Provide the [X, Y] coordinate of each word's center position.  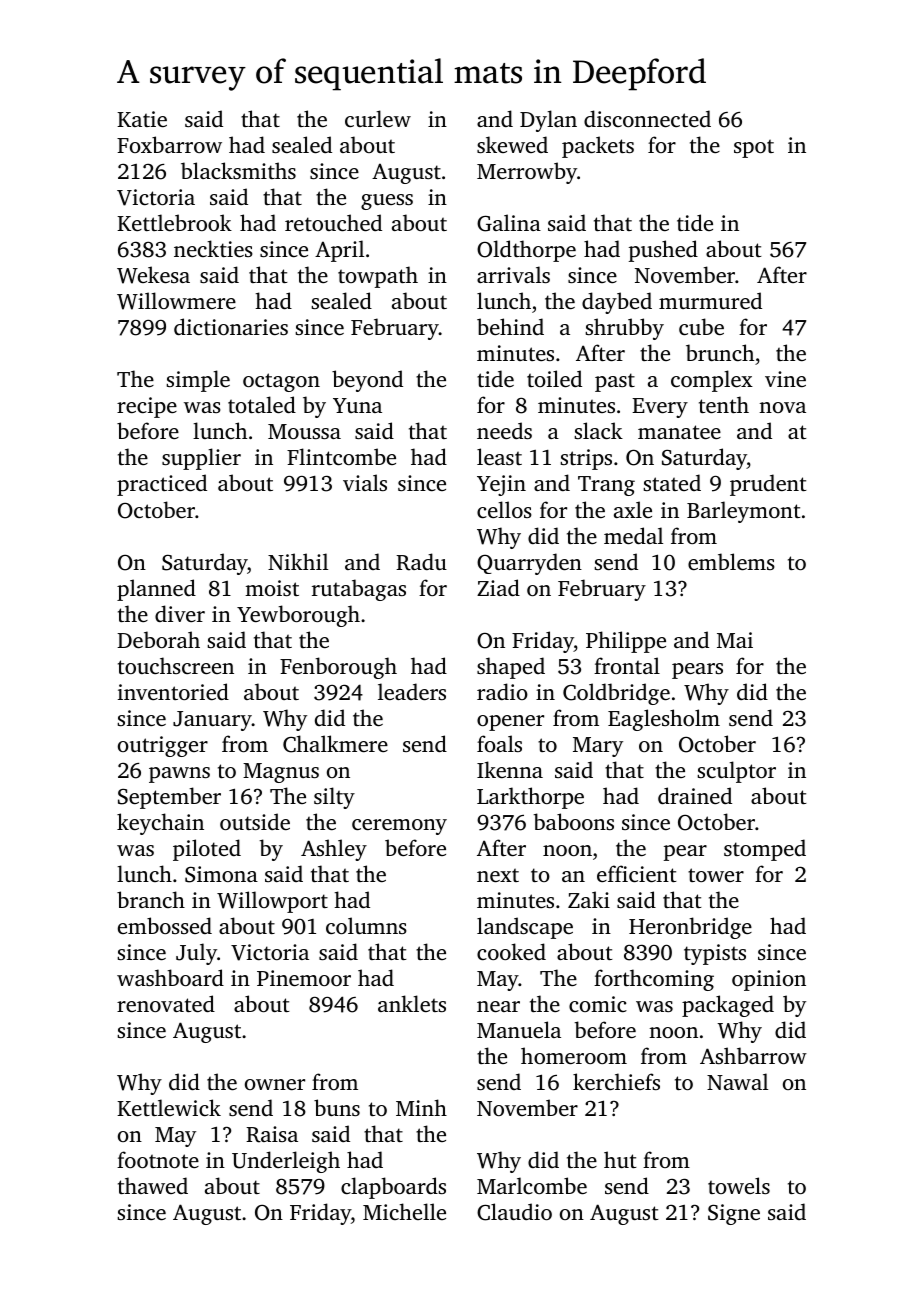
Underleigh [286, 1162]
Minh [421, 1107]
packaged [728, 1006]
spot [754, 148]
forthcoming [654, 980]
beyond [367, 381]
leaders [412, 691]
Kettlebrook [174, 222]
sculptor [736, 772]
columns [366, 925]
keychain [160, 824]
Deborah [158, 639]
